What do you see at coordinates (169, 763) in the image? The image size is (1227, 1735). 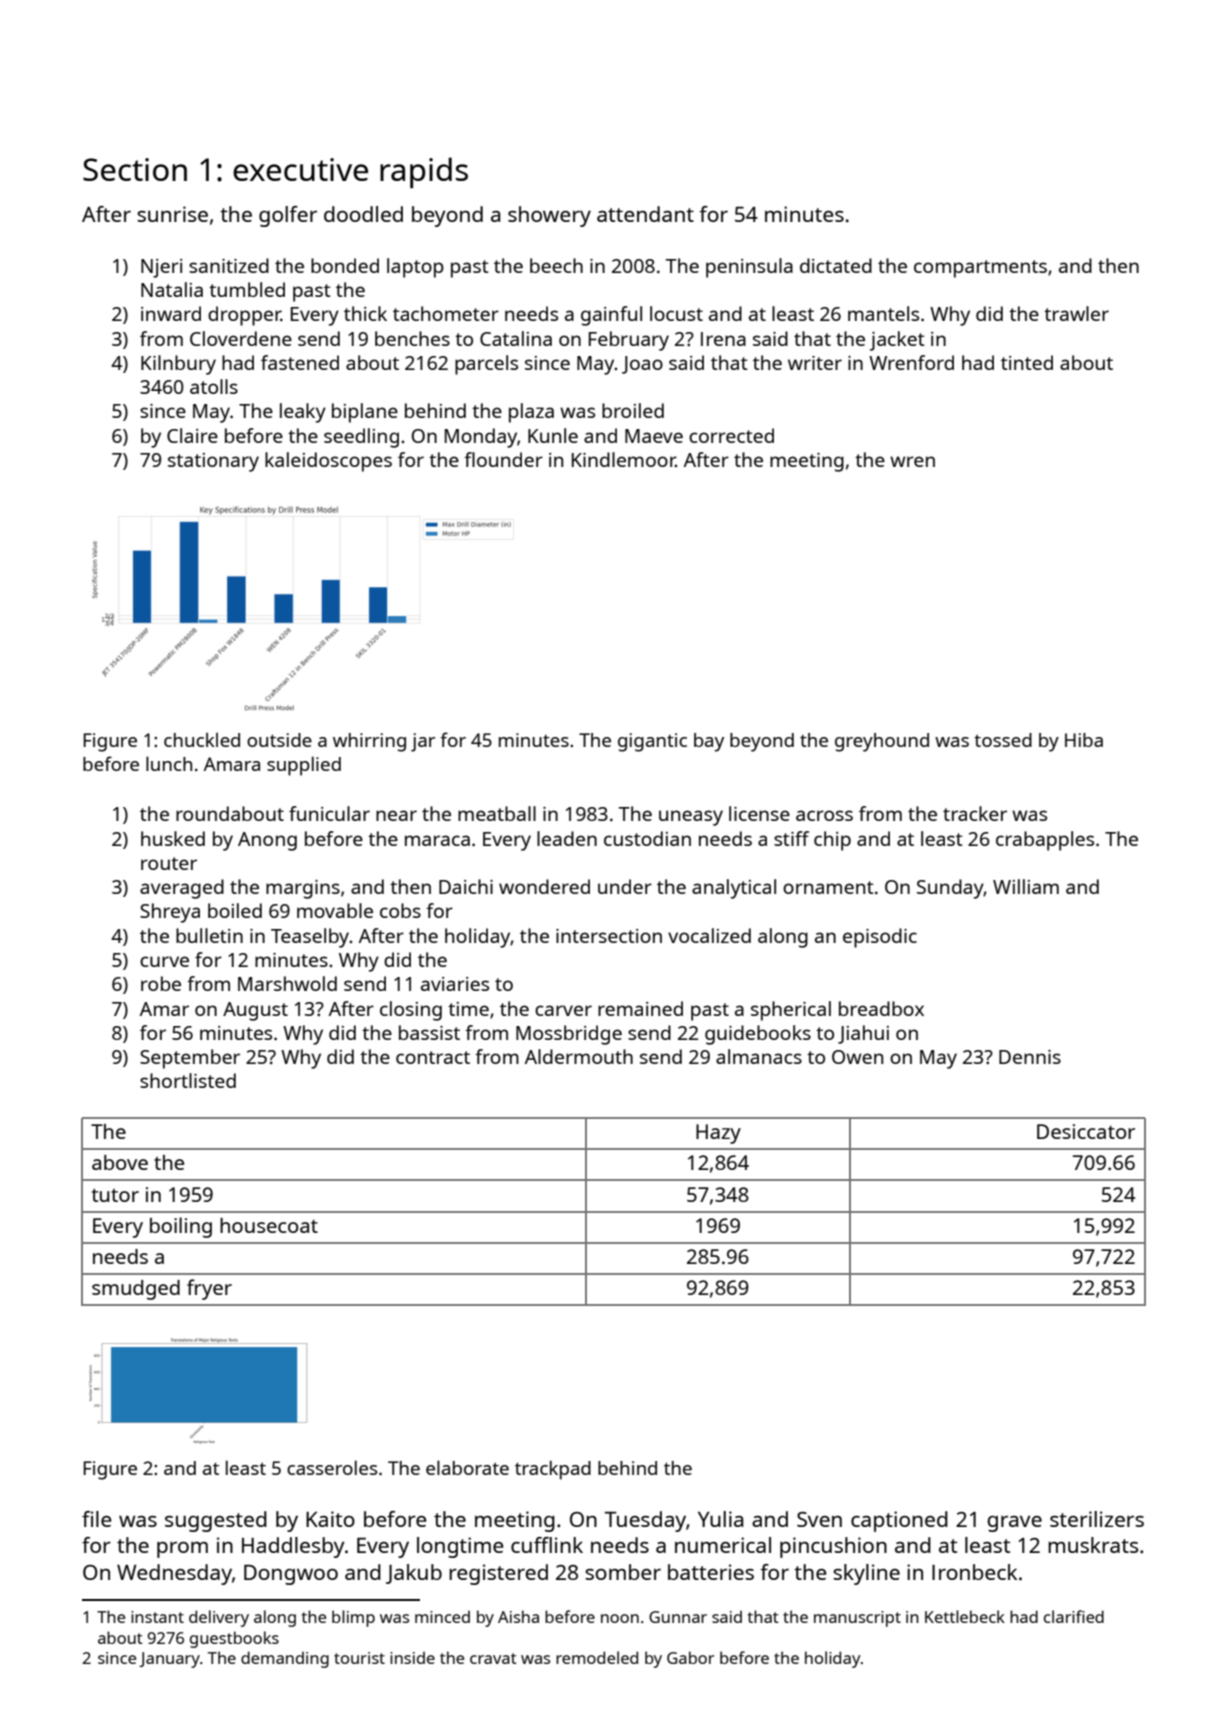 I see `lunch` at bounding box center [169, 763].
